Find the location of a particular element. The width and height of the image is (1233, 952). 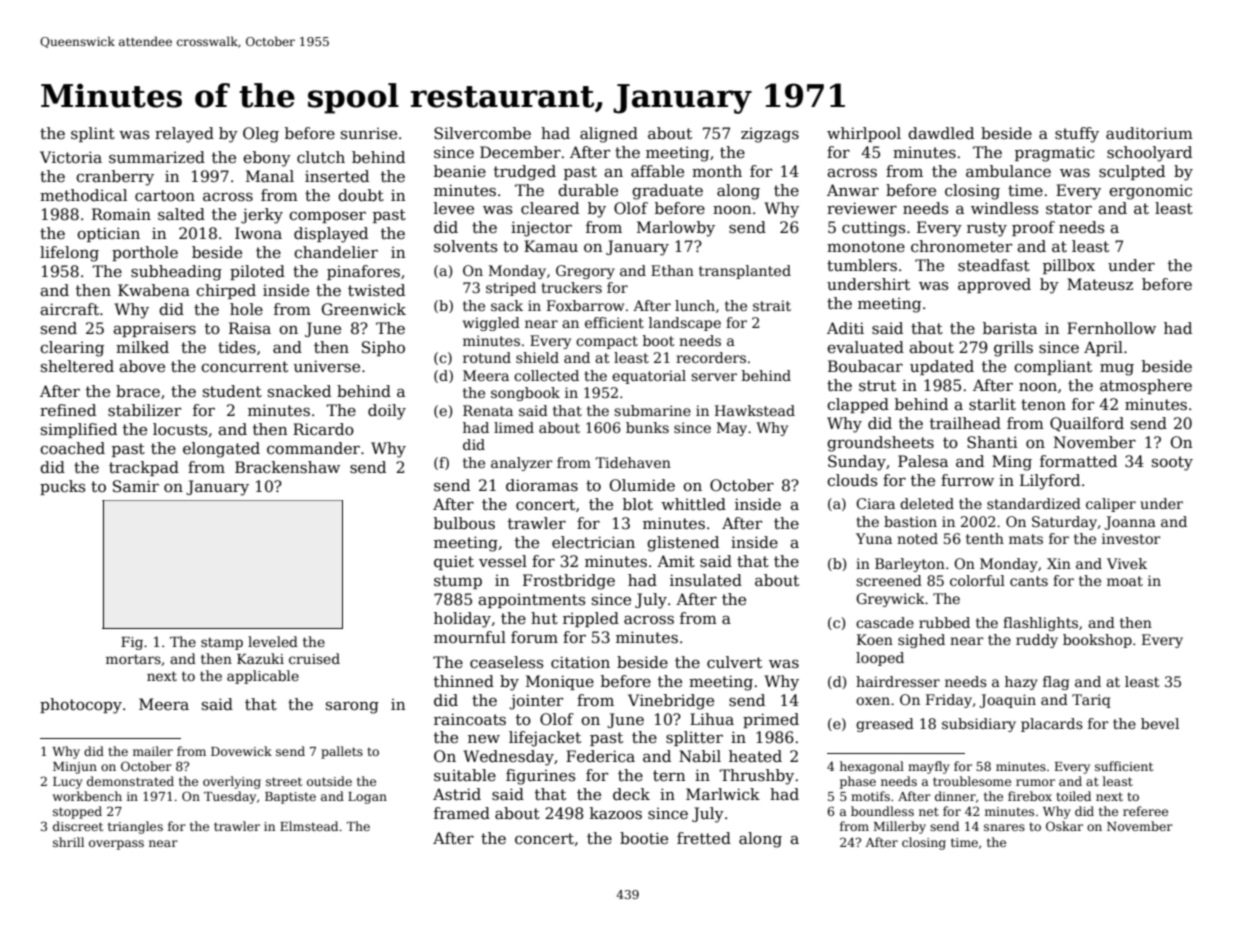

stamp is located at coordinates (222, 643).
